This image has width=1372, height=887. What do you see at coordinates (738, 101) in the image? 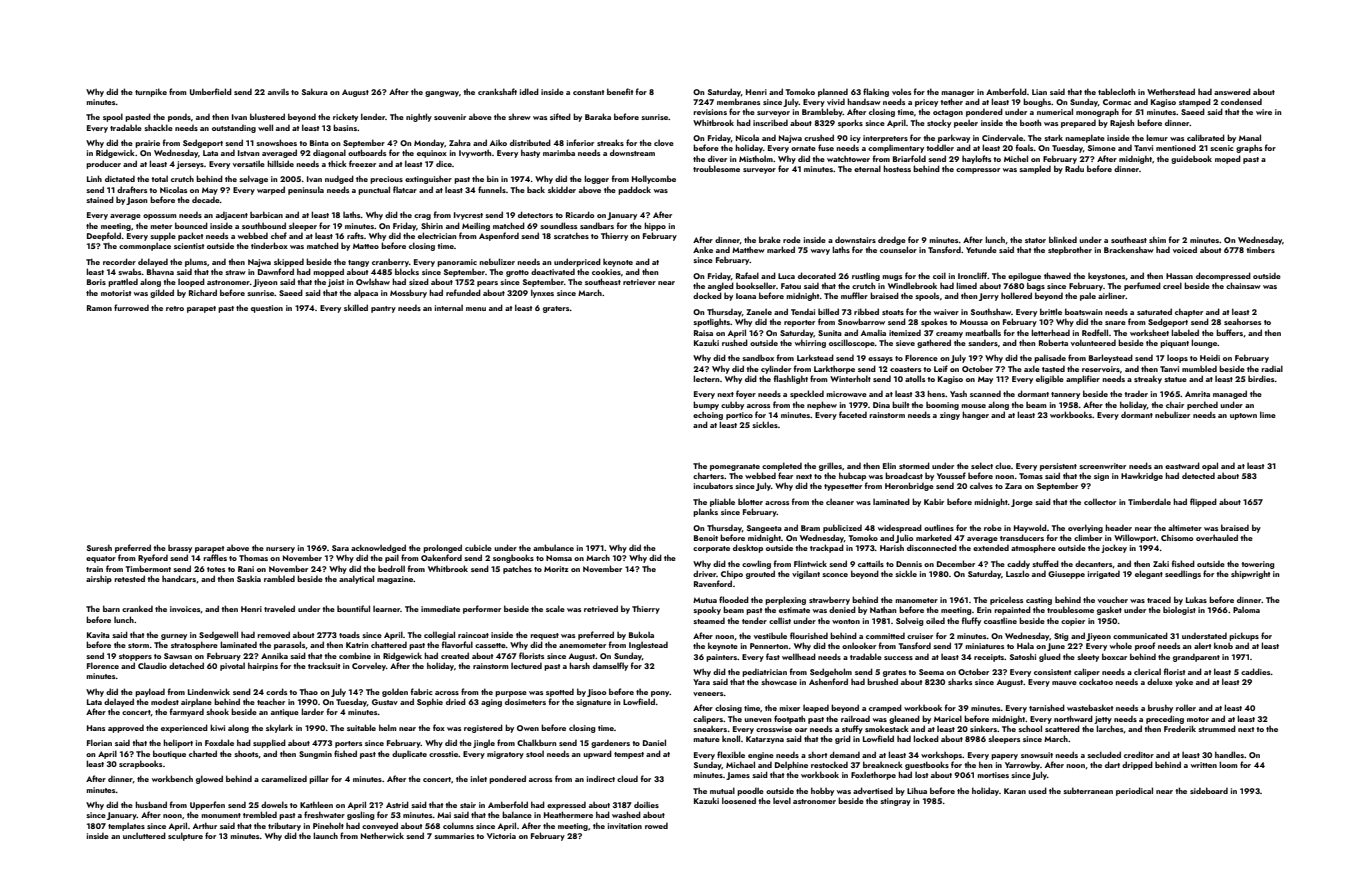
I see `membranes` at bounding box center [738, 101].
